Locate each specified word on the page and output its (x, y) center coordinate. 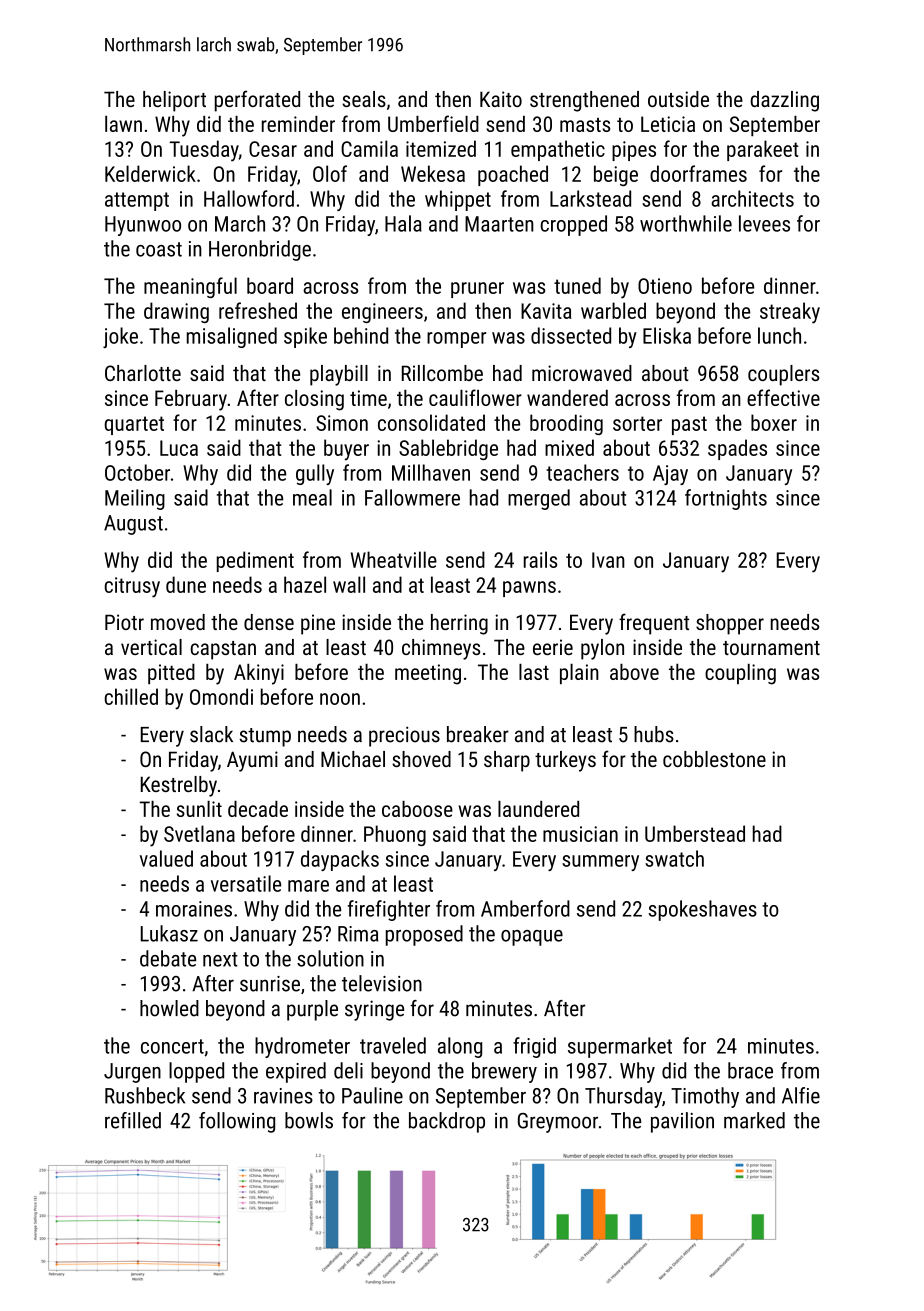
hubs (654, 734)
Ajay (670, 475)
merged (539, 499)
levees (764, 223)
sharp (507, 761)
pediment (255, 561)
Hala (403, 223)
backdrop (447, 1122)
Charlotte (143, 373)
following (237, 1122)
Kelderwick (150, 173)
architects (752, 198)
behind (361, 335)
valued (166, 858)
